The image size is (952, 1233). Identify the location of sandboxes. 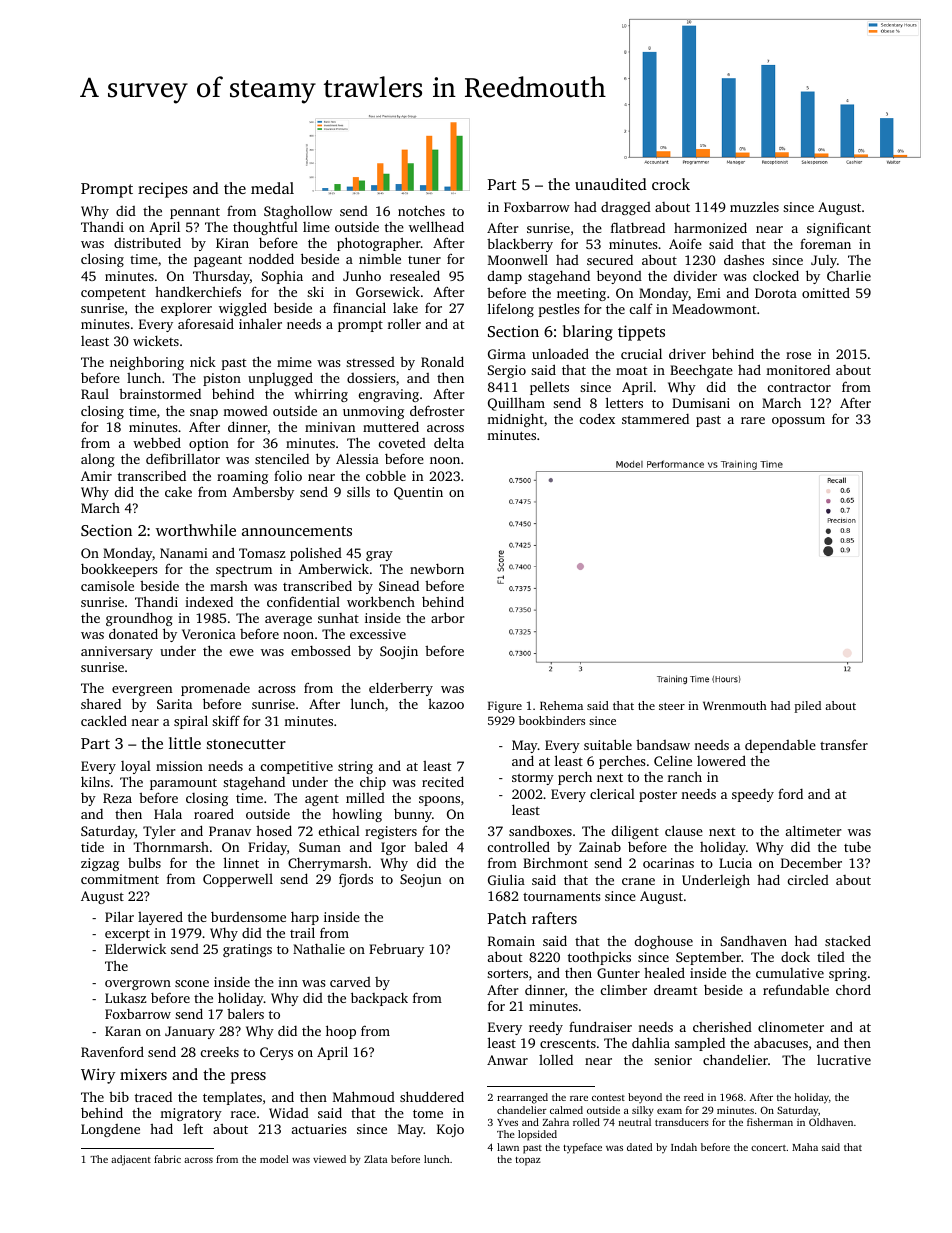
(540, 830).
